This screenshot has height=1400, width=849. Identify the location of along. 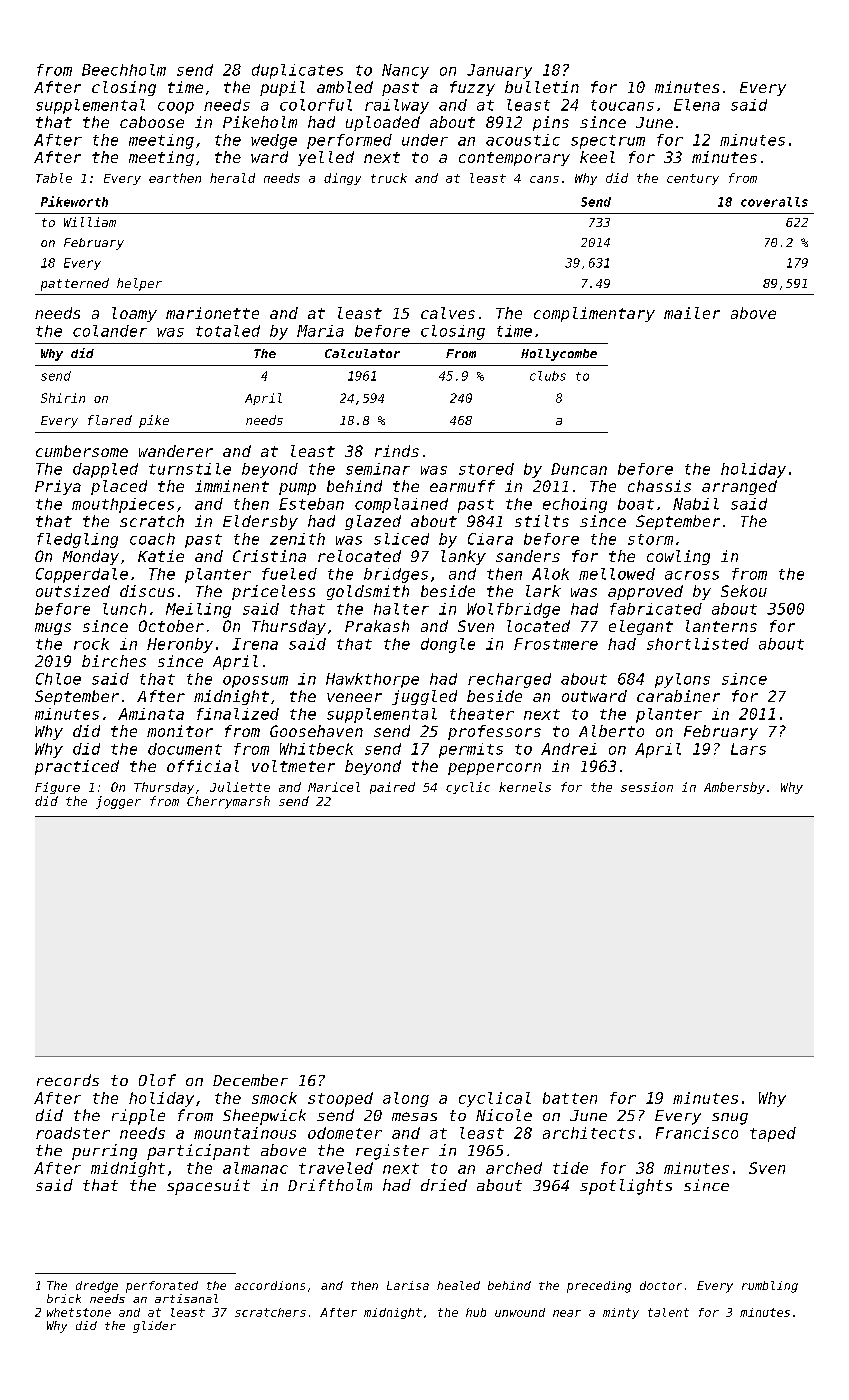
(406, 1099).
